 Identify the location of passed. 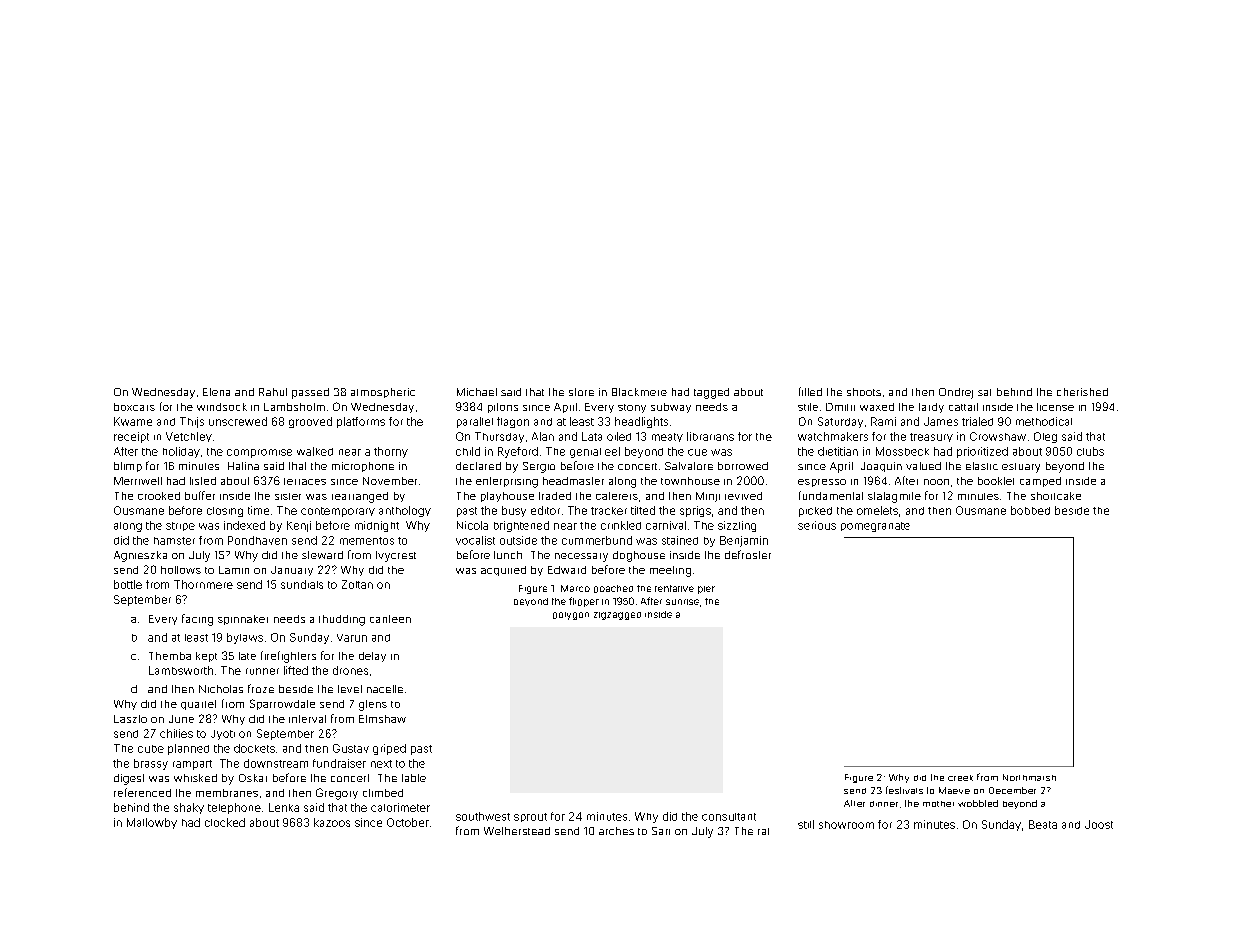
(310, 393).
